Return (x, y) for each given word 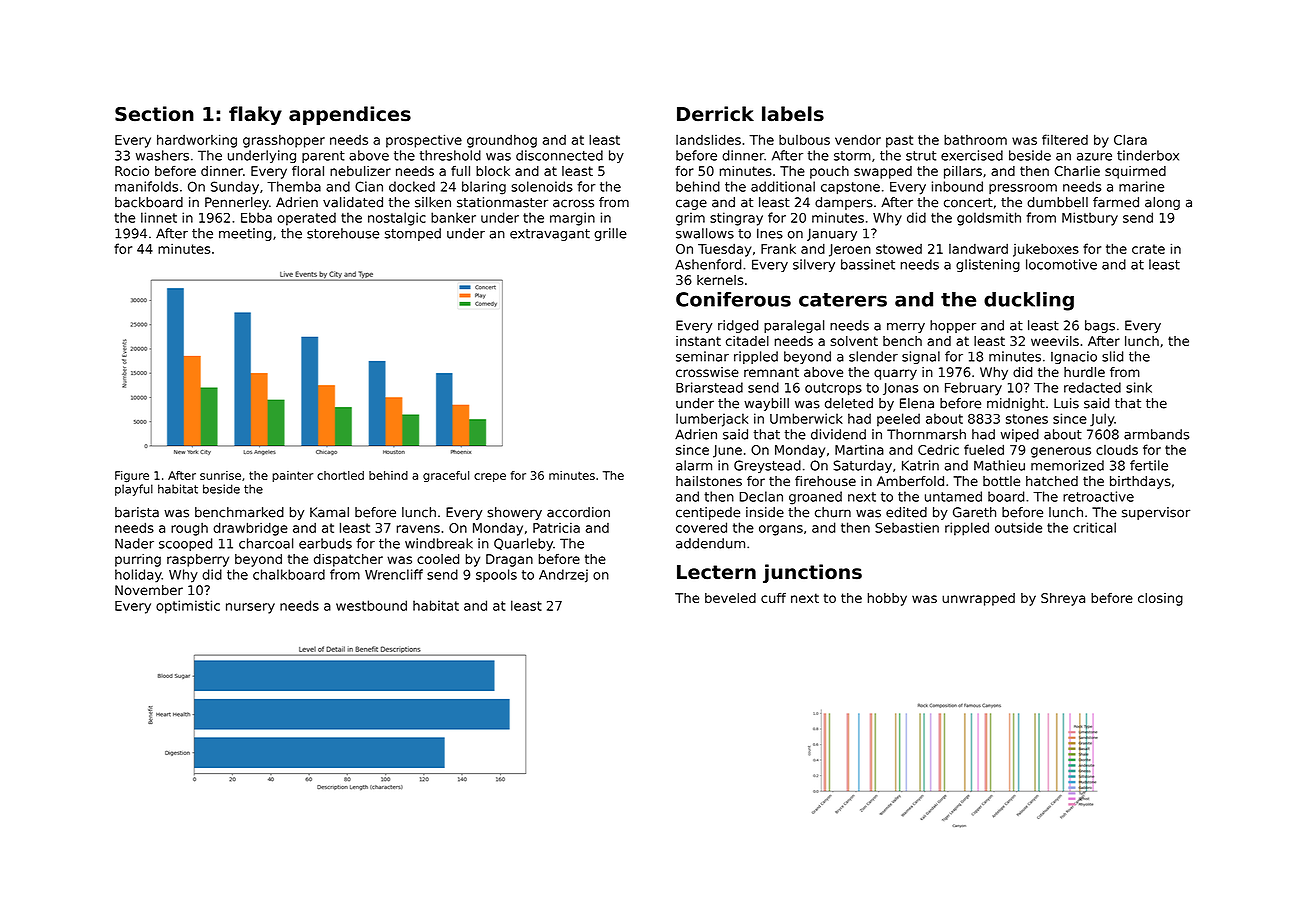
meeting (245, 234)
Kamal (329, 512)
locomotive (1061, 264)
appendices (350, 115)
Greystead (767, 466)
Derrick (715, 114)
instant (698, 341)
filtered (1065, 139)
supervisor (1156, 513)
